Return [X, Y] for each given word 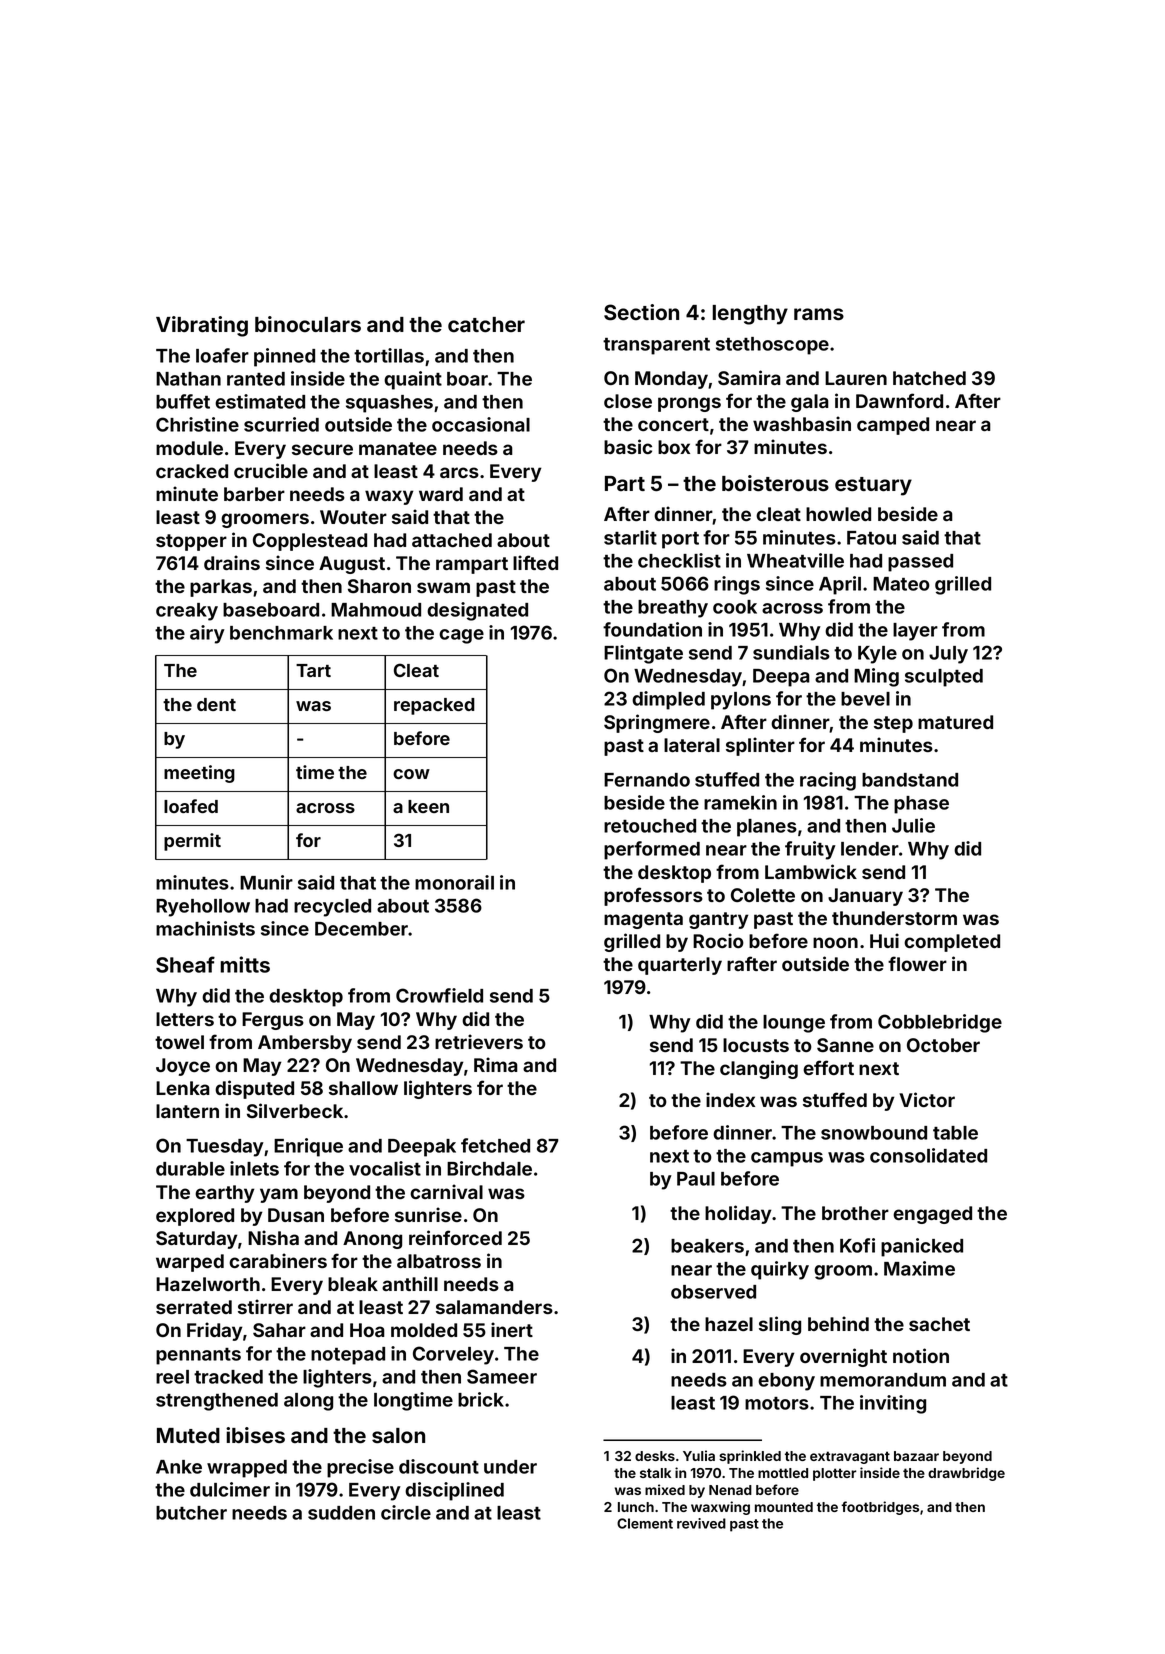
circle [406, 1512]
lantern [187, 1111]
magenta [643, 920]
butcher [191, 1513]
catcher [486, 325]
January [865, 897]
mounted [784, 1507]
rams [819, 314]
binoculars [308, 324]
